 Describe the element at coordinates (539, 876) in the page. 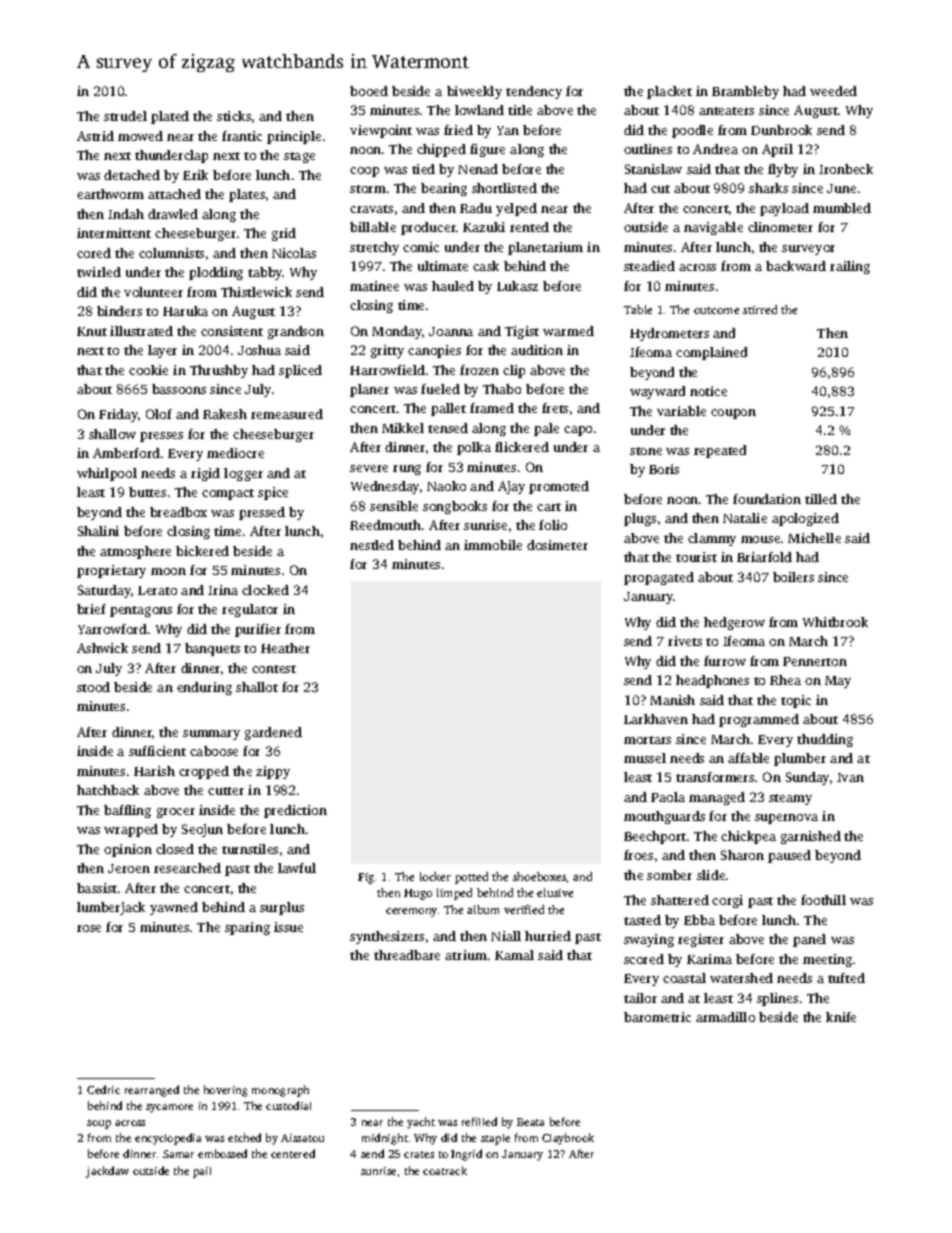

I see `shoeboxes` at that location.
